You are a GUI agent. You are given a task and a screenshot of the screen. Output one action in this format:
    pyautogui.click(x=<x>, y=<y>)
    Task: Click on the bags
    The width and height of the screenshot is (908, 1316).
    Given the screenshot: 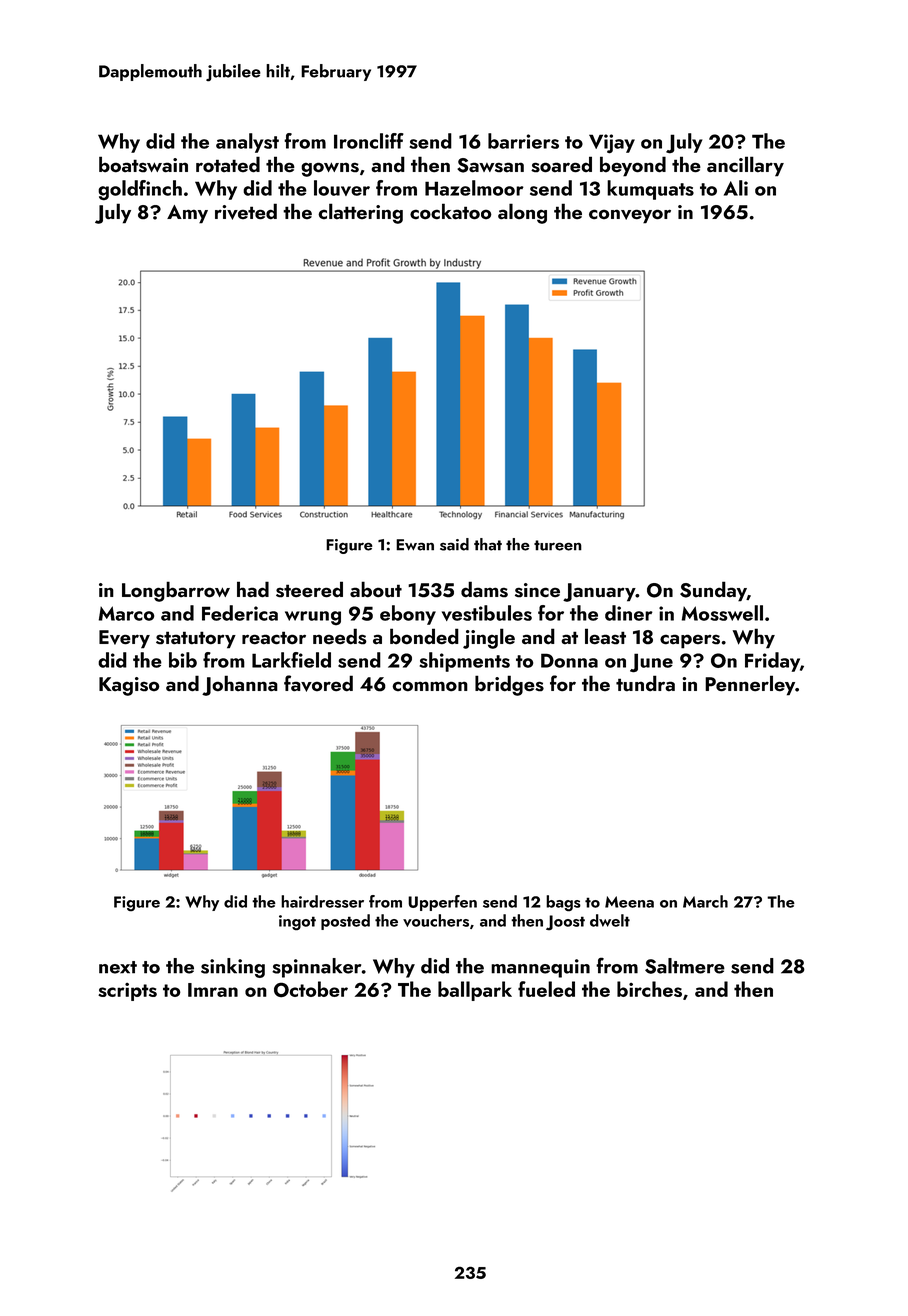 What is the action you would take?
    pyautogui.click(x=563, y=903)
